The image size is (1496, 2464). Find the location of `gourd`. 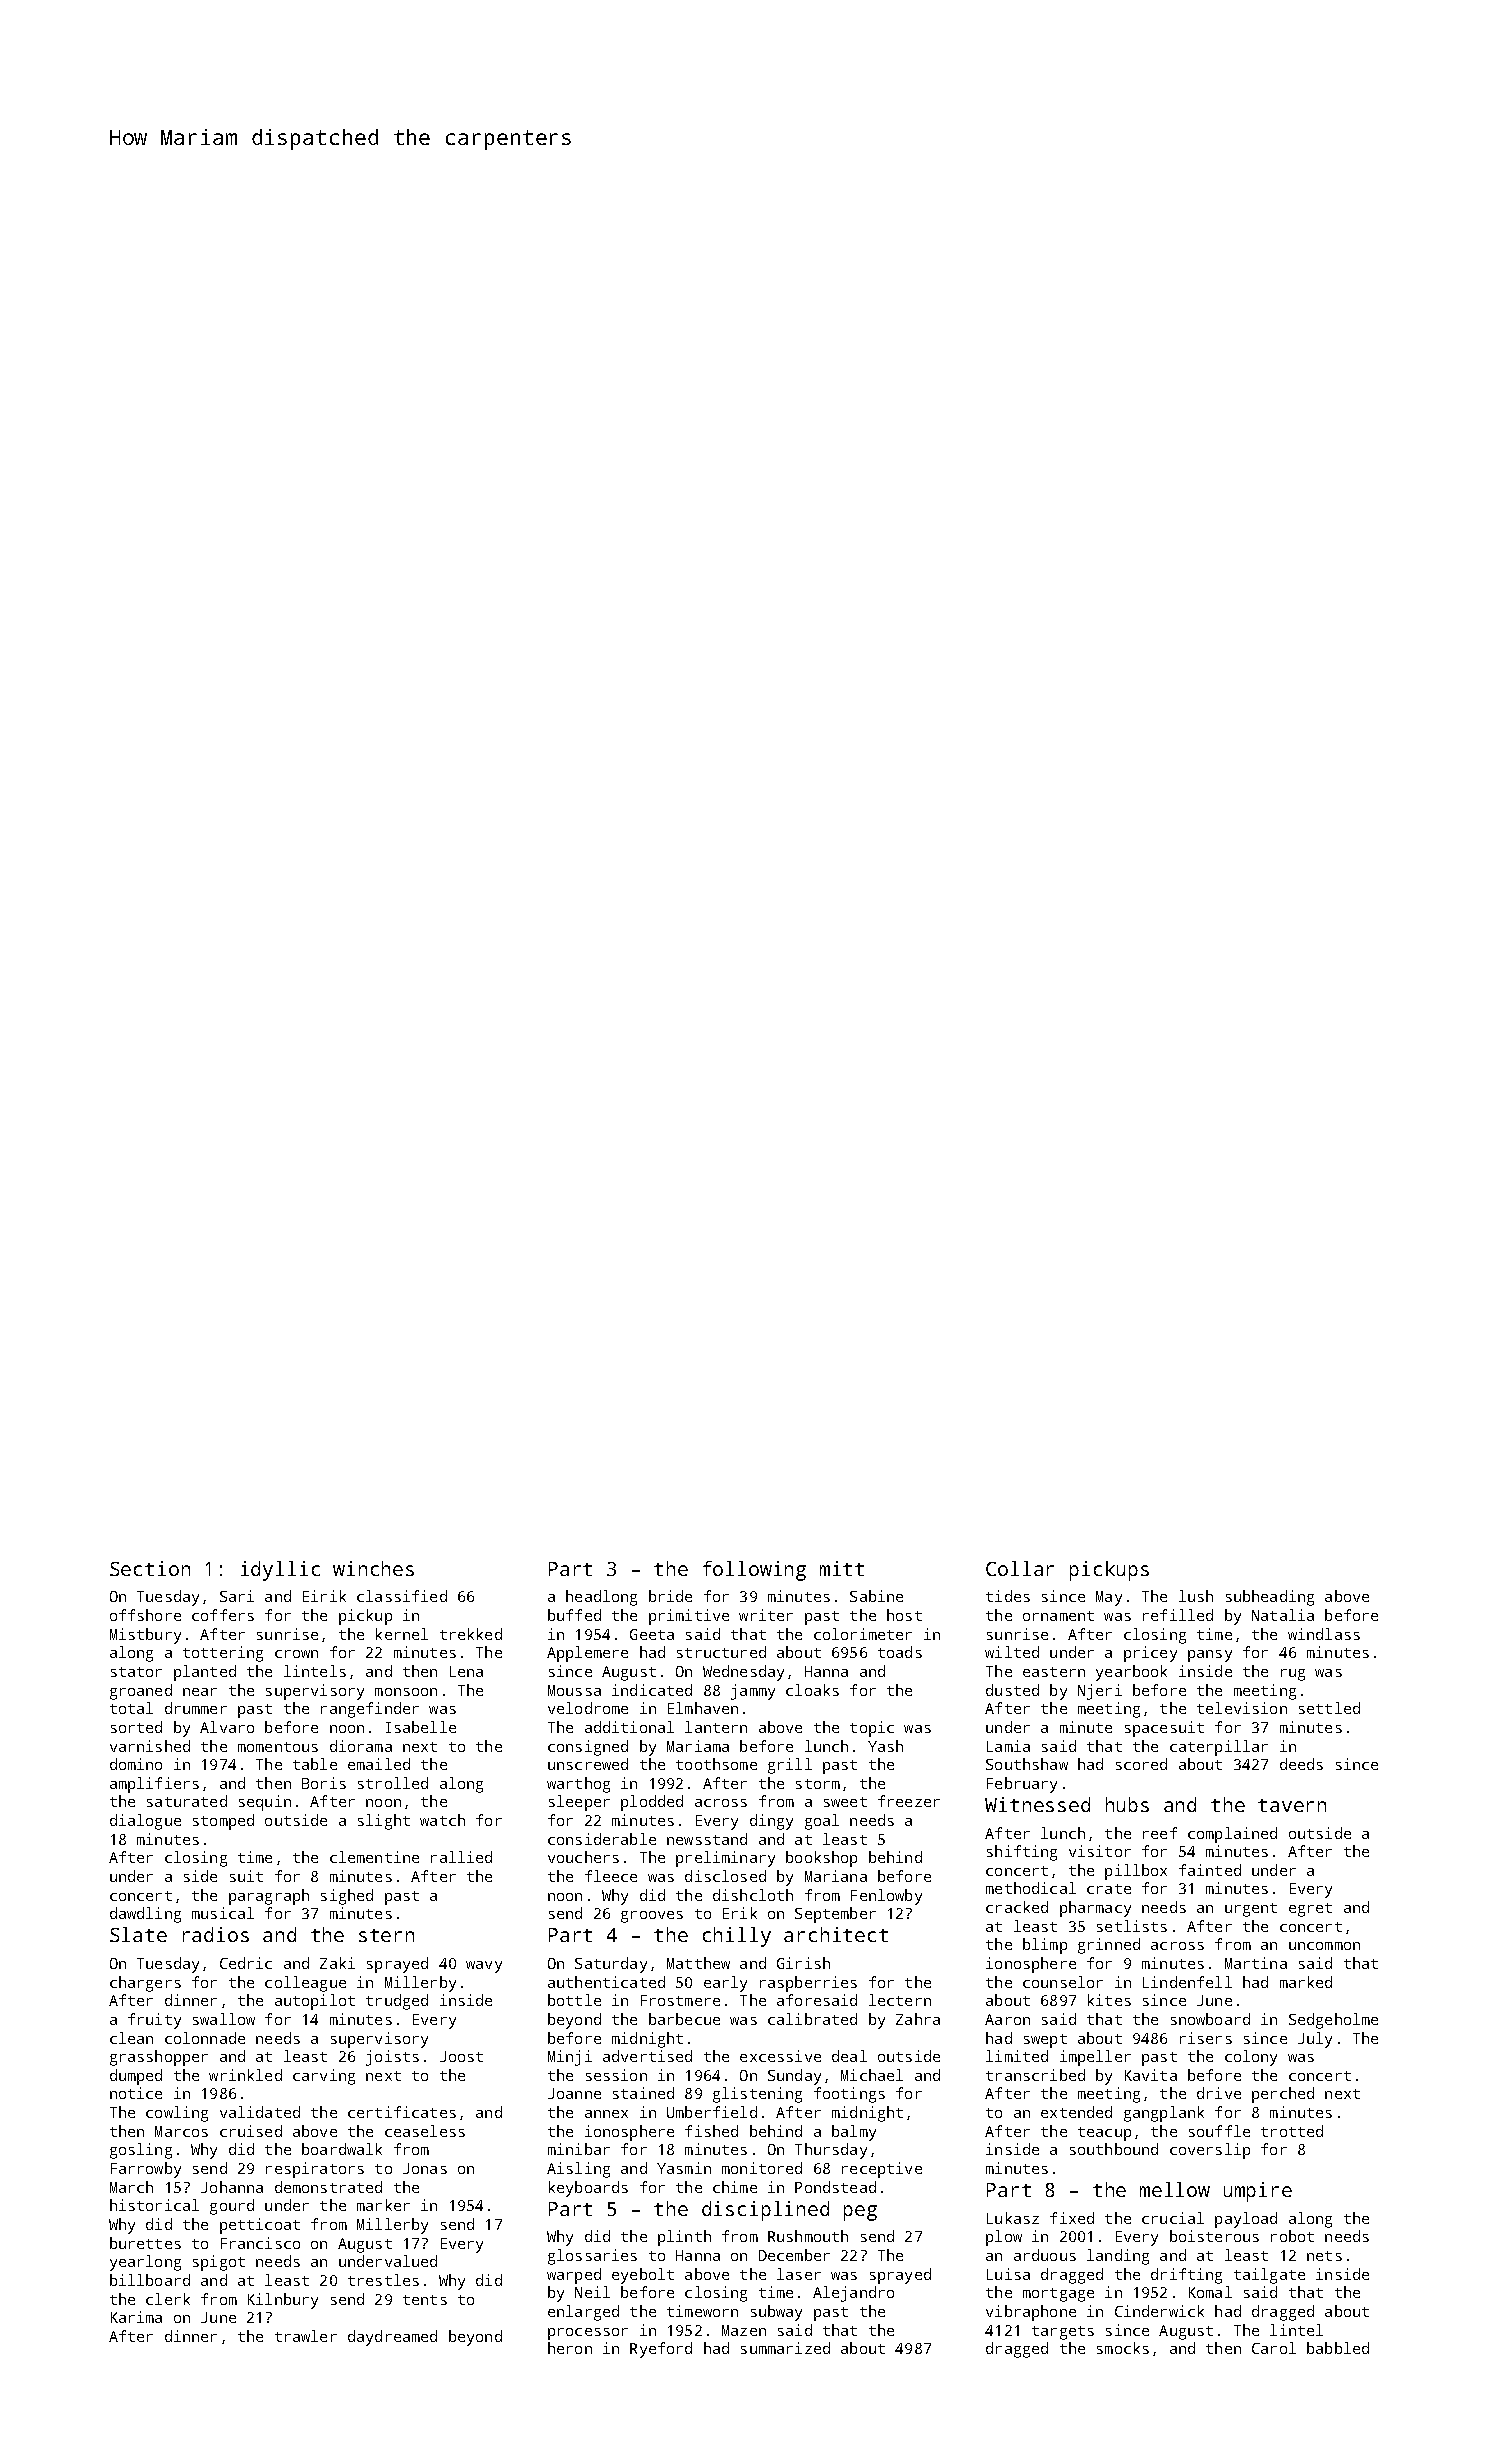

gourd is located at coordinates (232, 2207).
